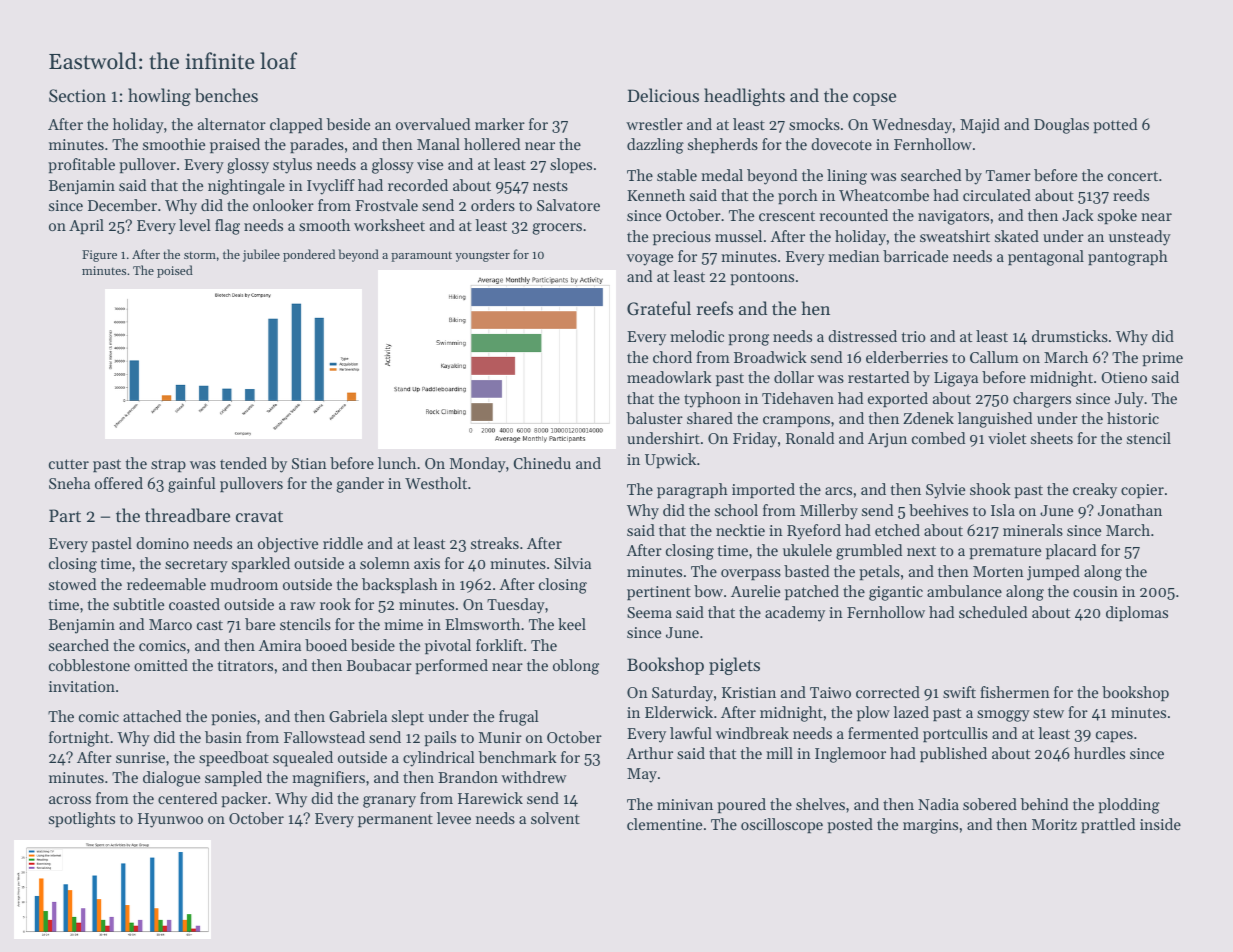 The image size is (1233, 952). I want to click on copse, so click(874, 99).
